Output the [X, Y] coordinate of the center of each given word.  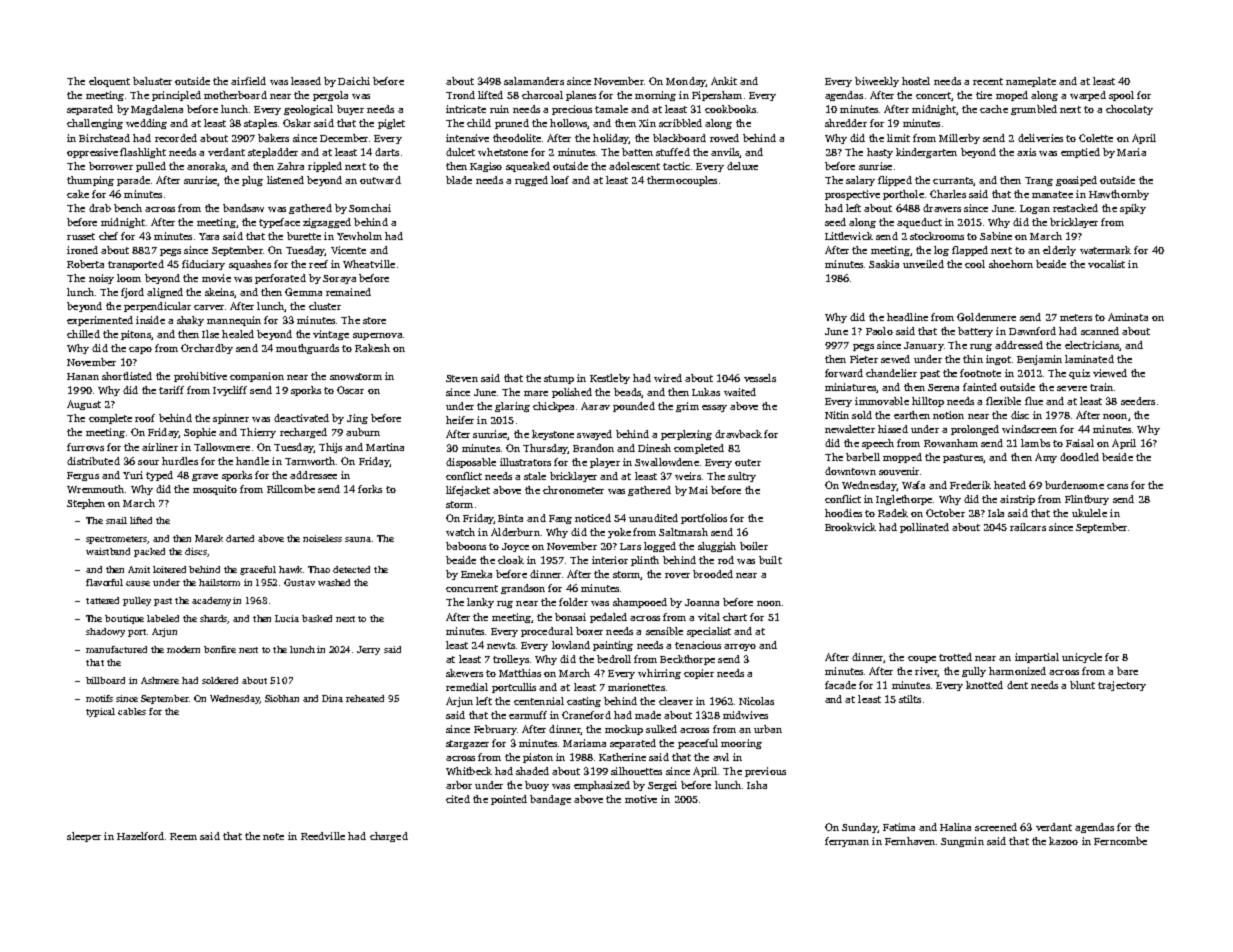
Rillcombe [291, 489]
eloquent [109, 82]
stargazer [467, 744]
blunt [1082, 685]
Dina [332, 698]
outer [748, 462]
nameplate [1031, 82]
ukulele [1089, 513]
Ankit [724, 81]
